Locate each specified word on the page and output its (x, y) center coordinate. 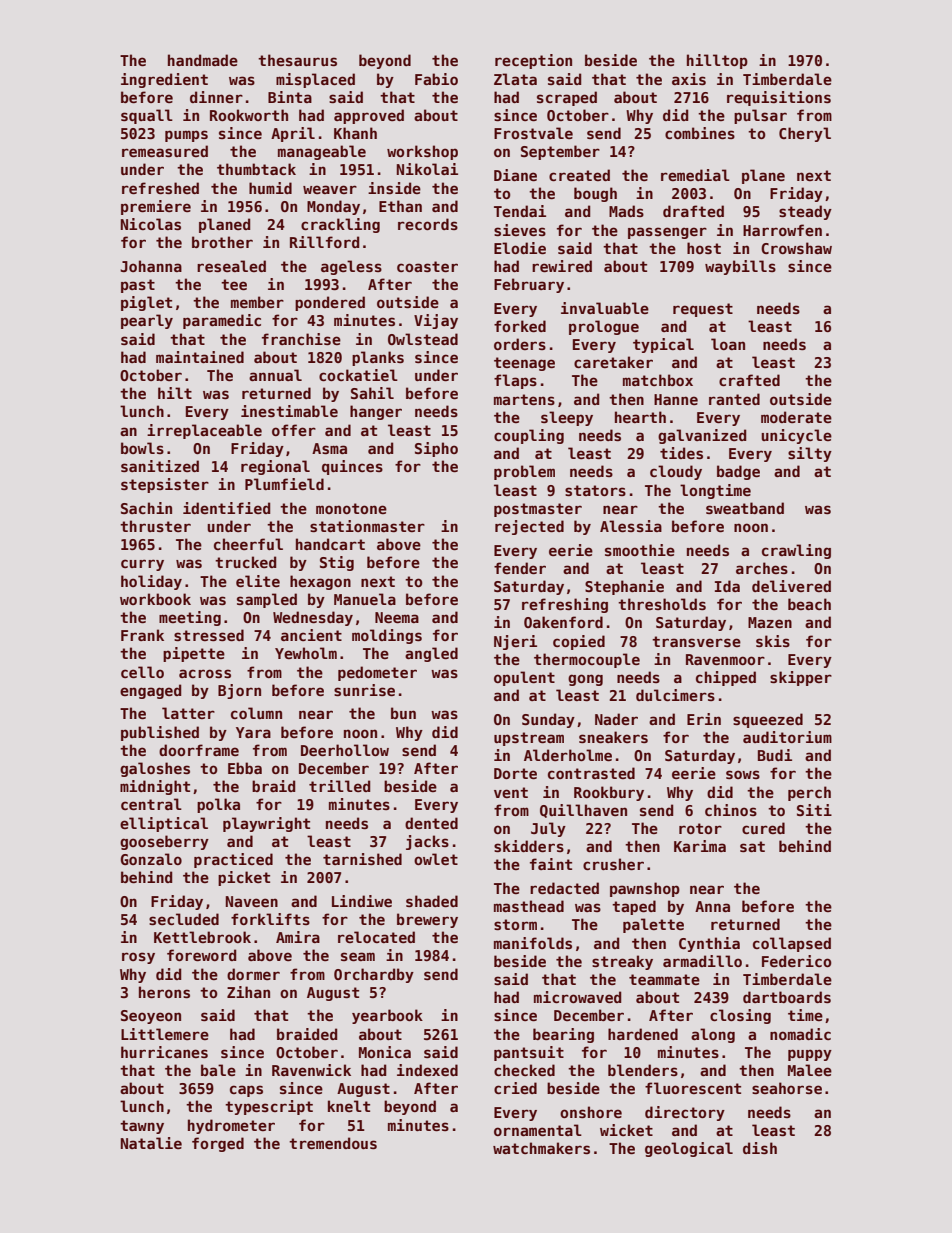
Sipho (436, 449)
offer (294, 430)
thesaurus (297, 60)
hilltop (717, 61)
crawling (796, 551)
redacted (564, 888)
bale (218, 1070)
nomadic (800, 1034)
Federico (797, 961)
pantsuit (529, 1053)
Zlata (515, 79)
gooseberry (164, 842)
